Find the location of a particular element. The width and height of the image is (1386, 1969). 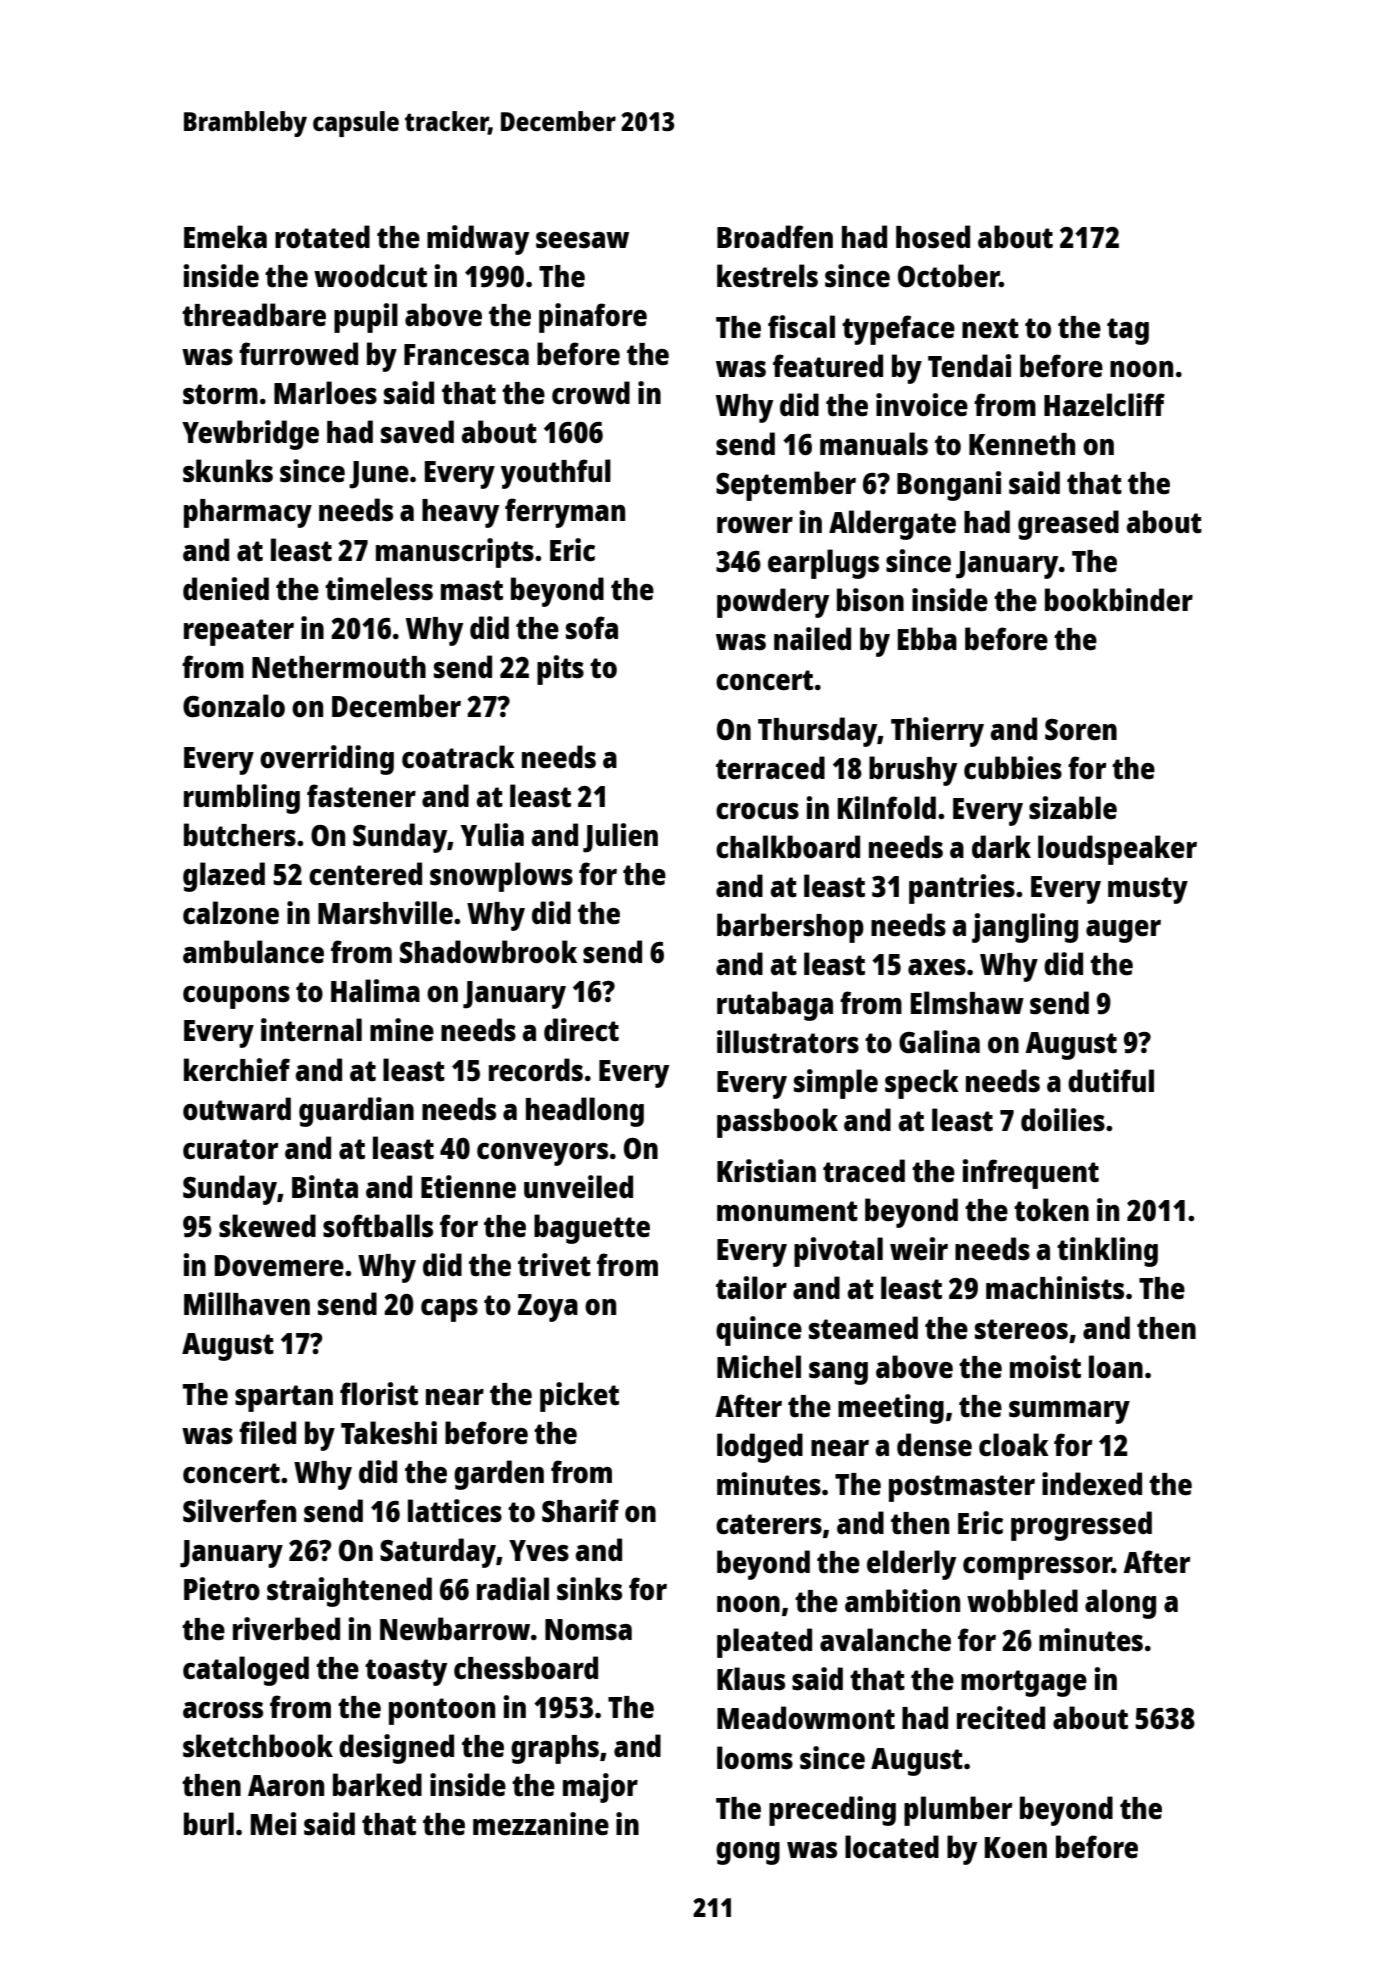

Nomsa is located at coordinates (588, 1629).
